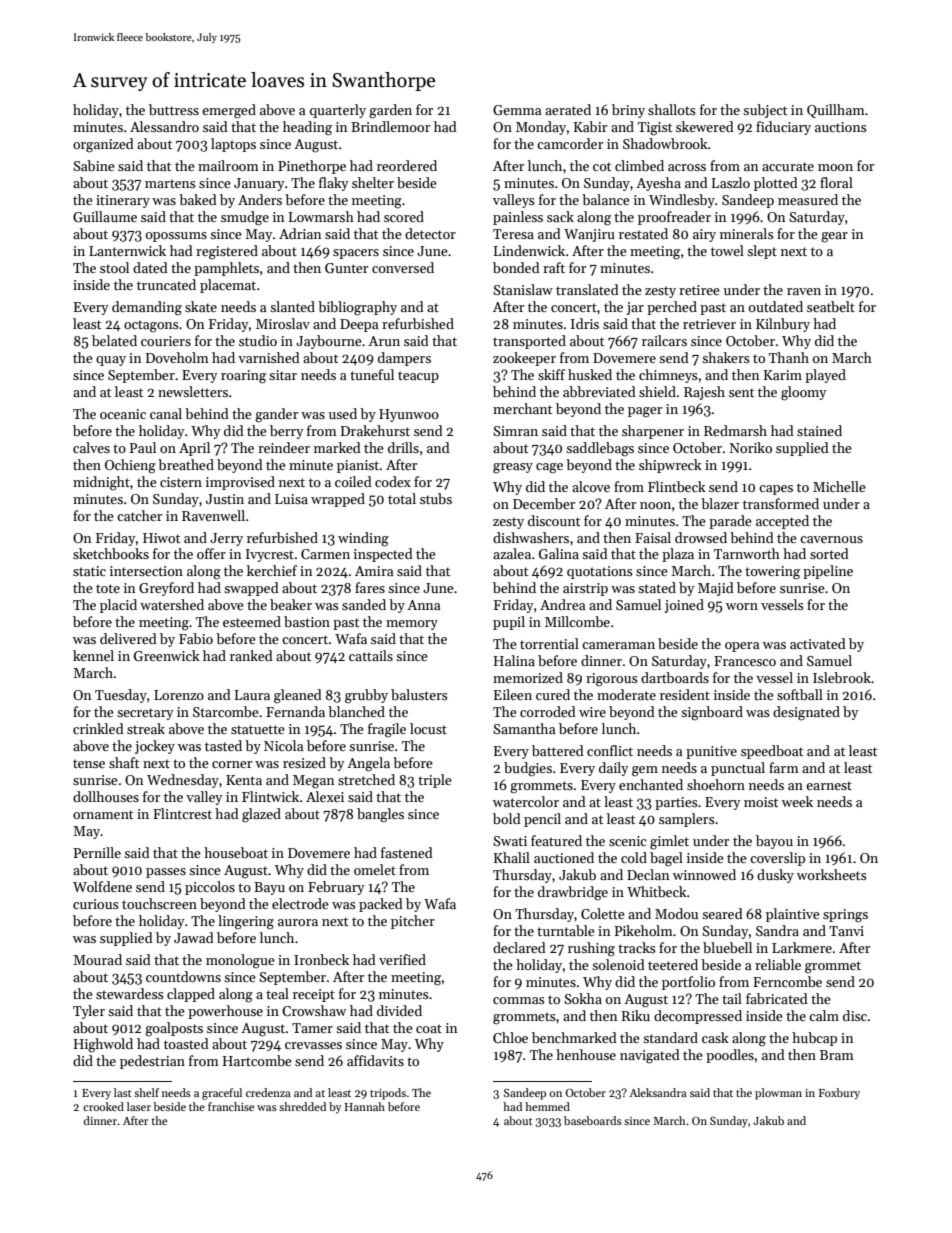 This page has width=952, height=1233. I want to click on shredded, so click(302, 1106).
